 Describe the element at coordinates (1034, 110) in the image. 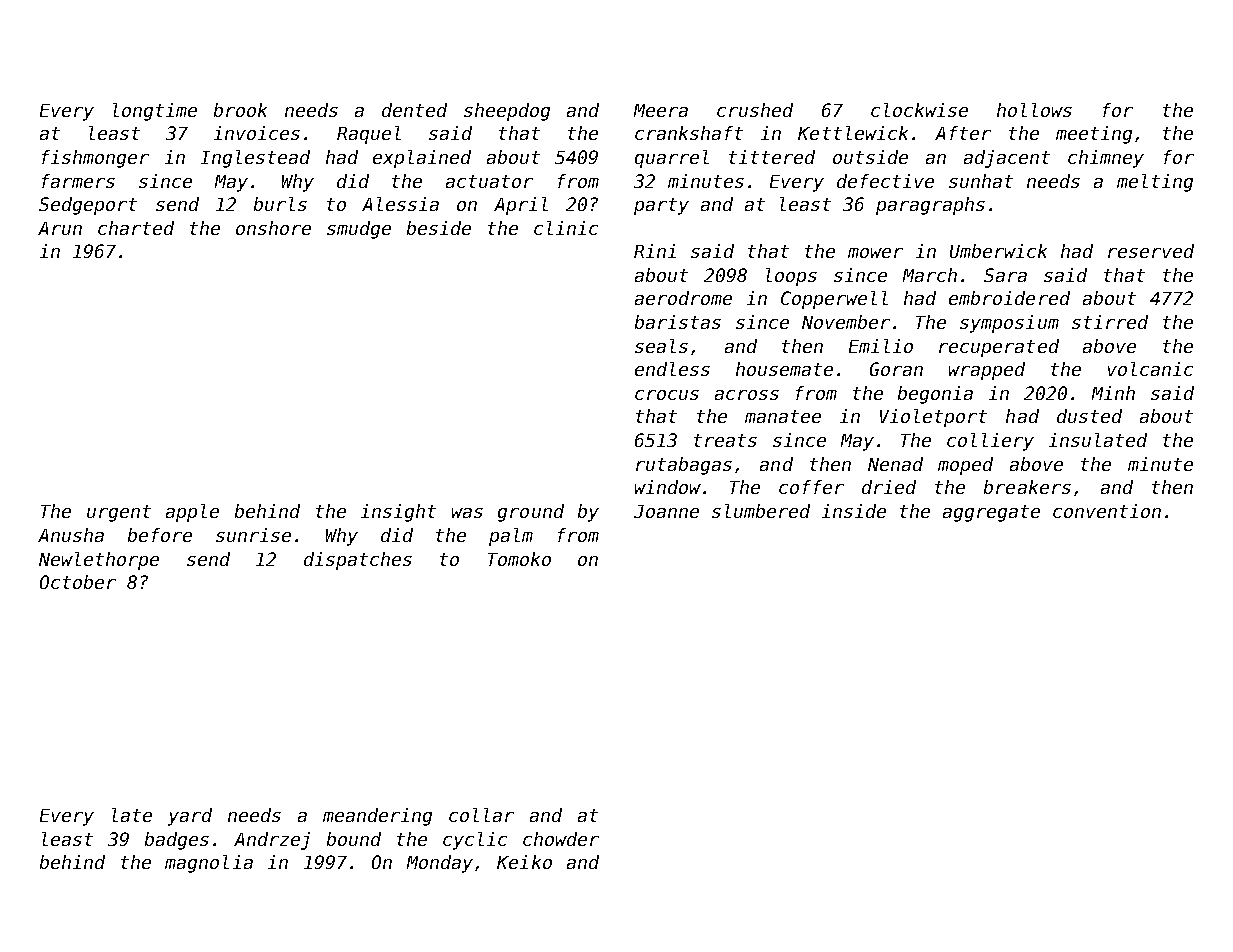

I see `hollows` at that location.
